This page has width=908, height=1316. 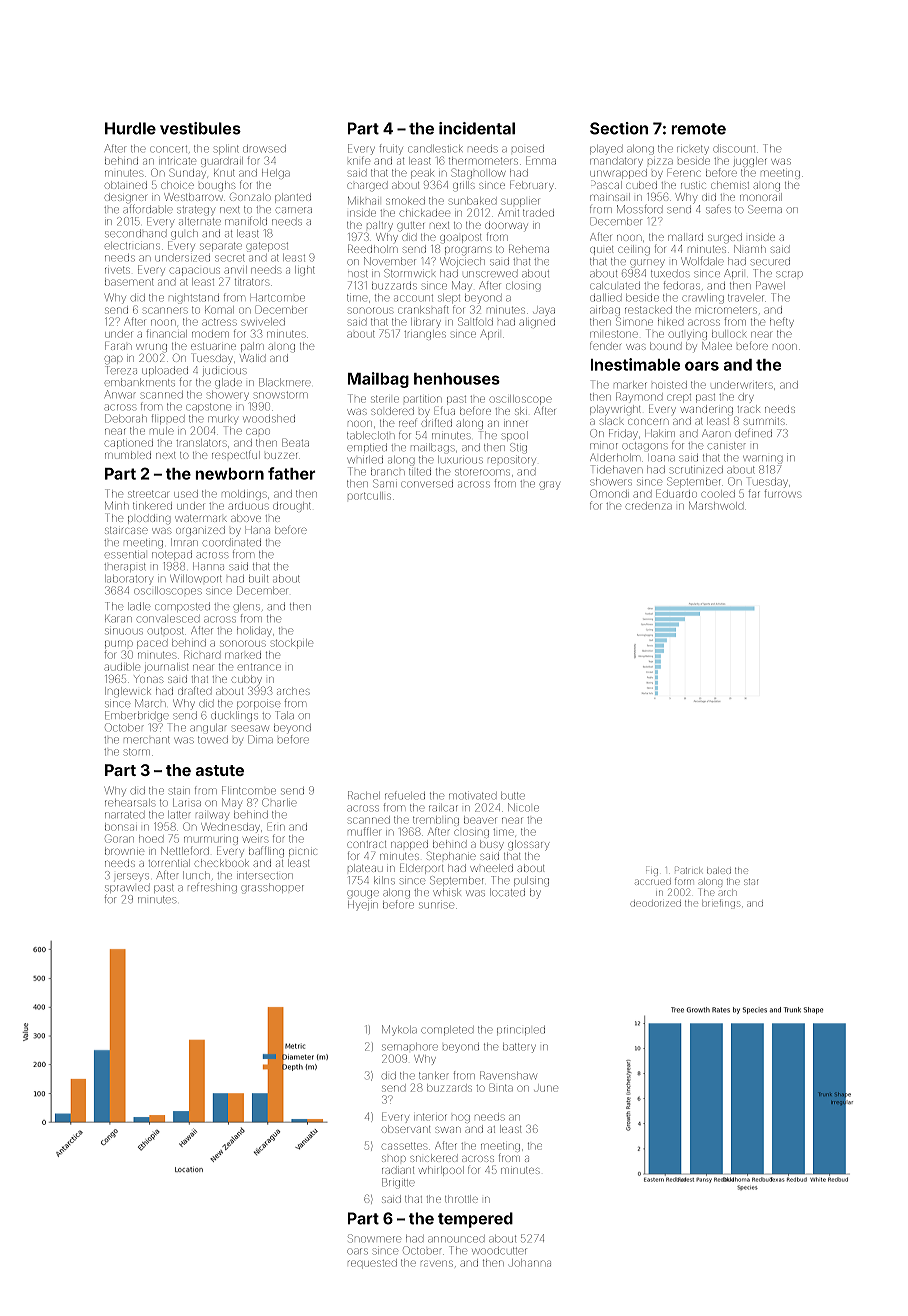 I want to click on completed, so click(x=447, y=1030).
